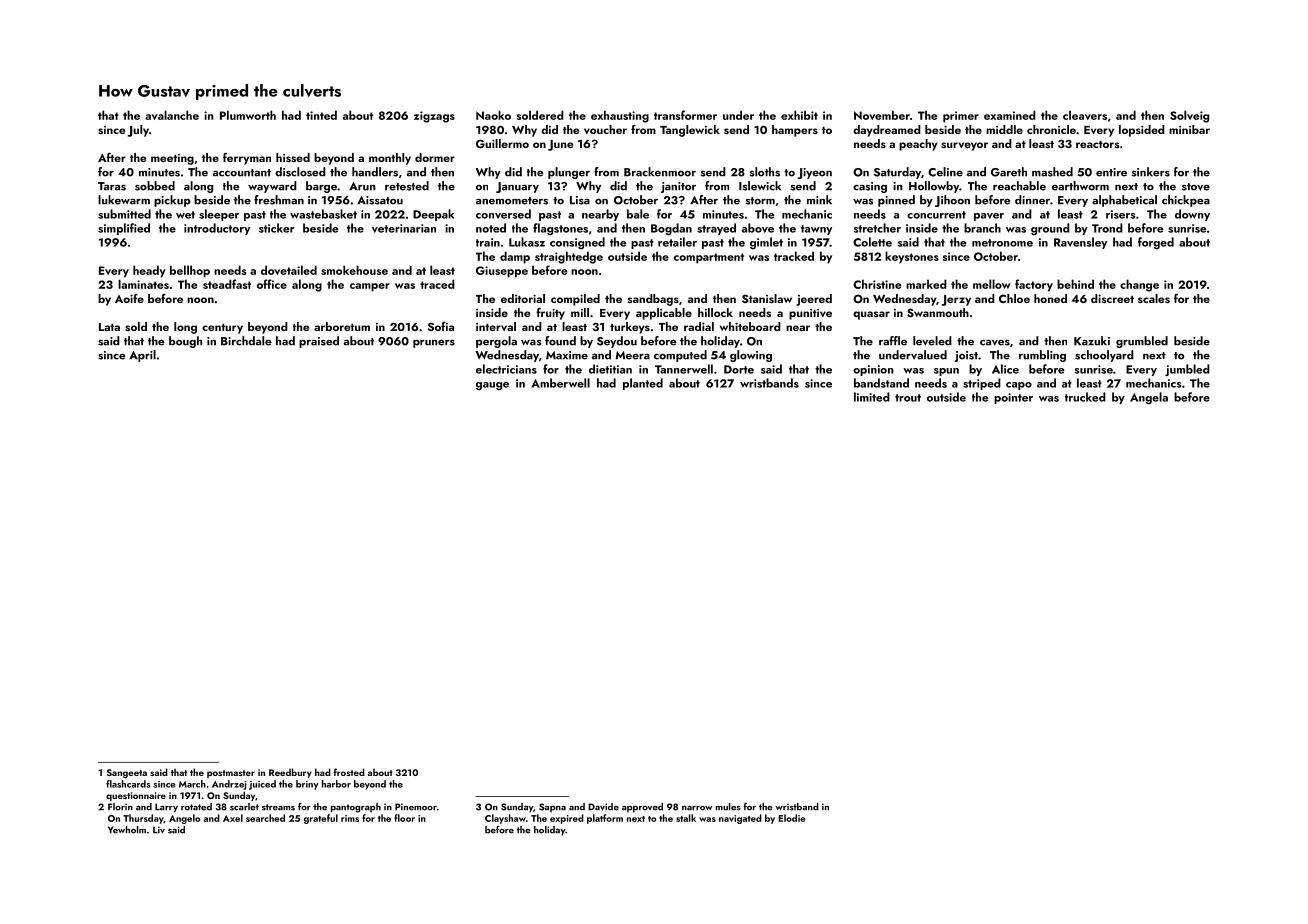 This screenshot has height=924, width=1308. What do you see at coordinates (124, 200) in the screenshot?
I see `lukewarm` at bounding box center [124, 200].
